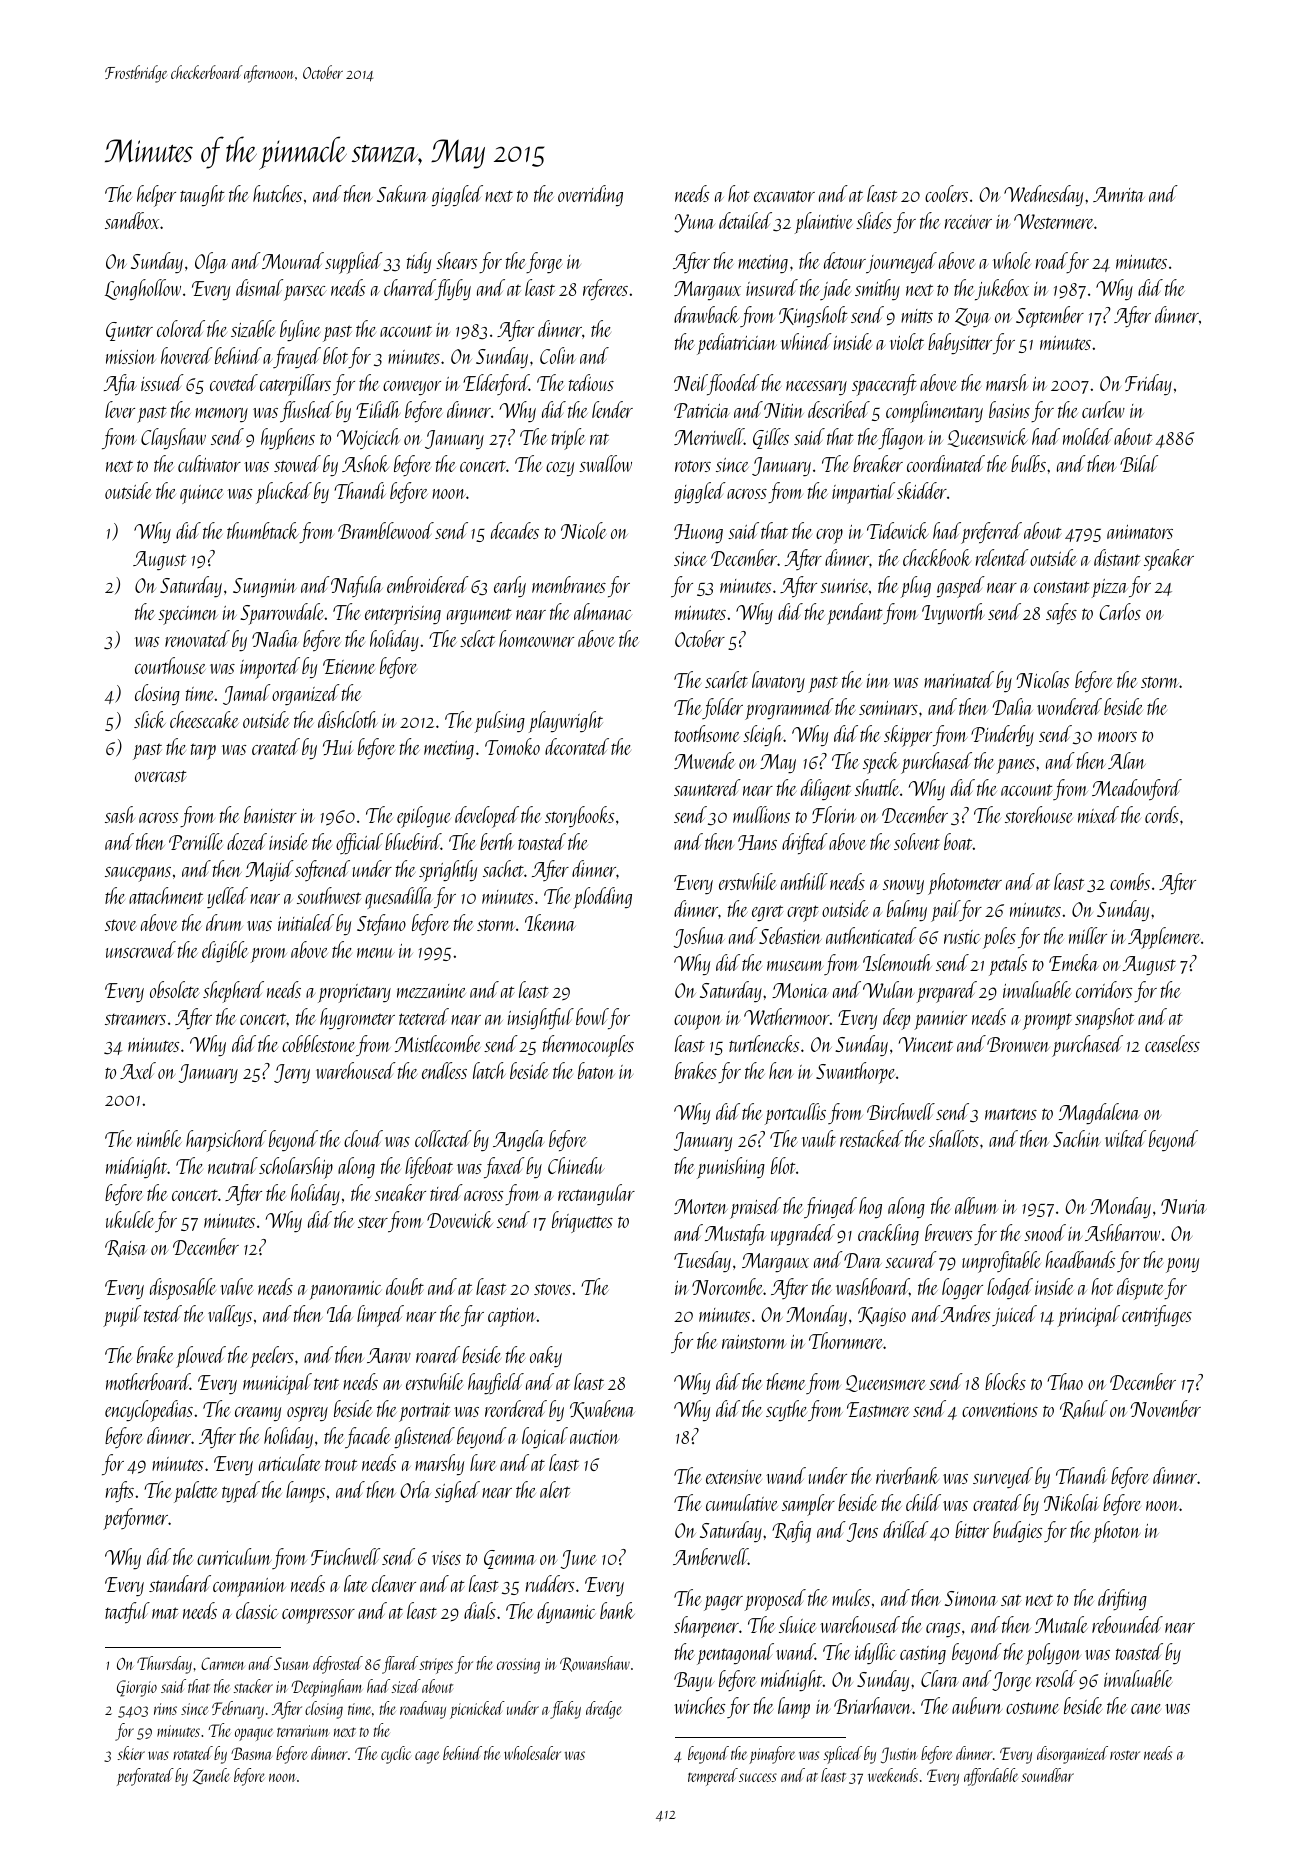 This screenshot has width=1313, height=1857. What do you see at coordinates (1119, 194) in the screenshot?
I see `Amrita` at bounding box center [1119, 194].
